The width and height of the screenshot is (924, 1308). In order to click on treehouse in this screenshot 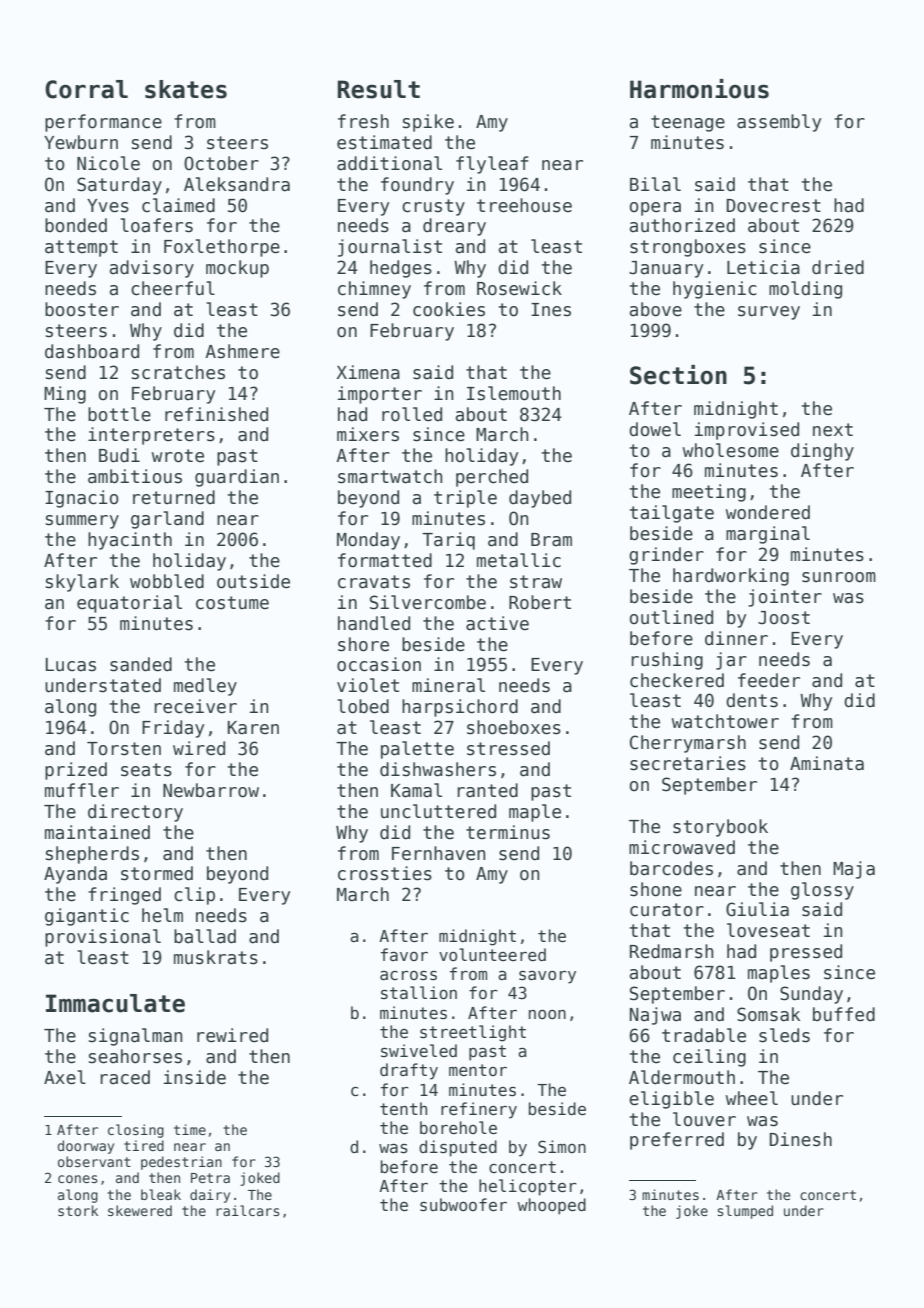, I will do `click(524, 205)`.
